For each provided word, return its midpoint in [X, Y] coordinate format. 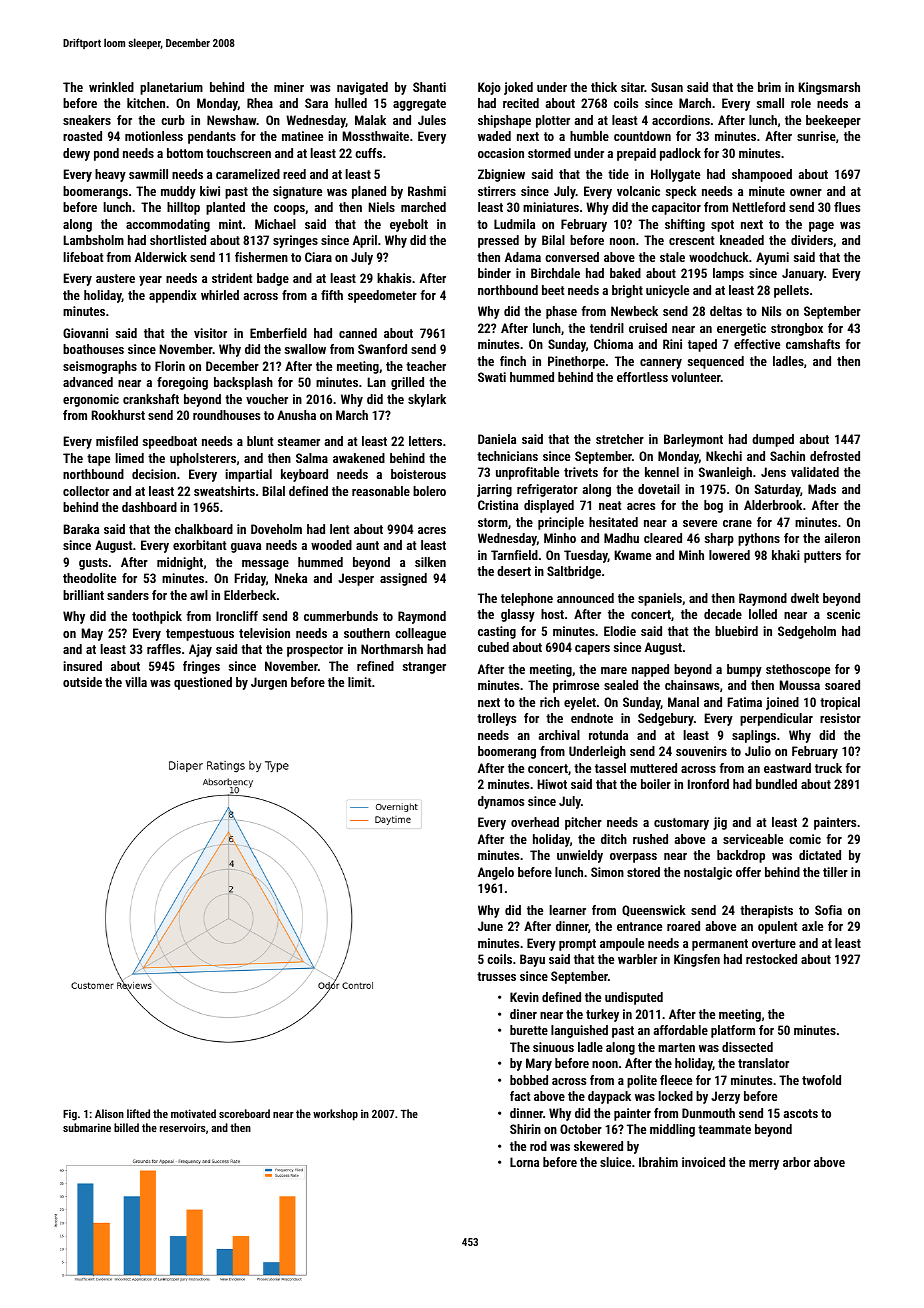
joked [518, 88]
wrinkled [111, 87]
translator [763, 1063]
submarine [87, 1127]
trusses [496, 976]
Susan [667, 87]
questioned [203, 683]
